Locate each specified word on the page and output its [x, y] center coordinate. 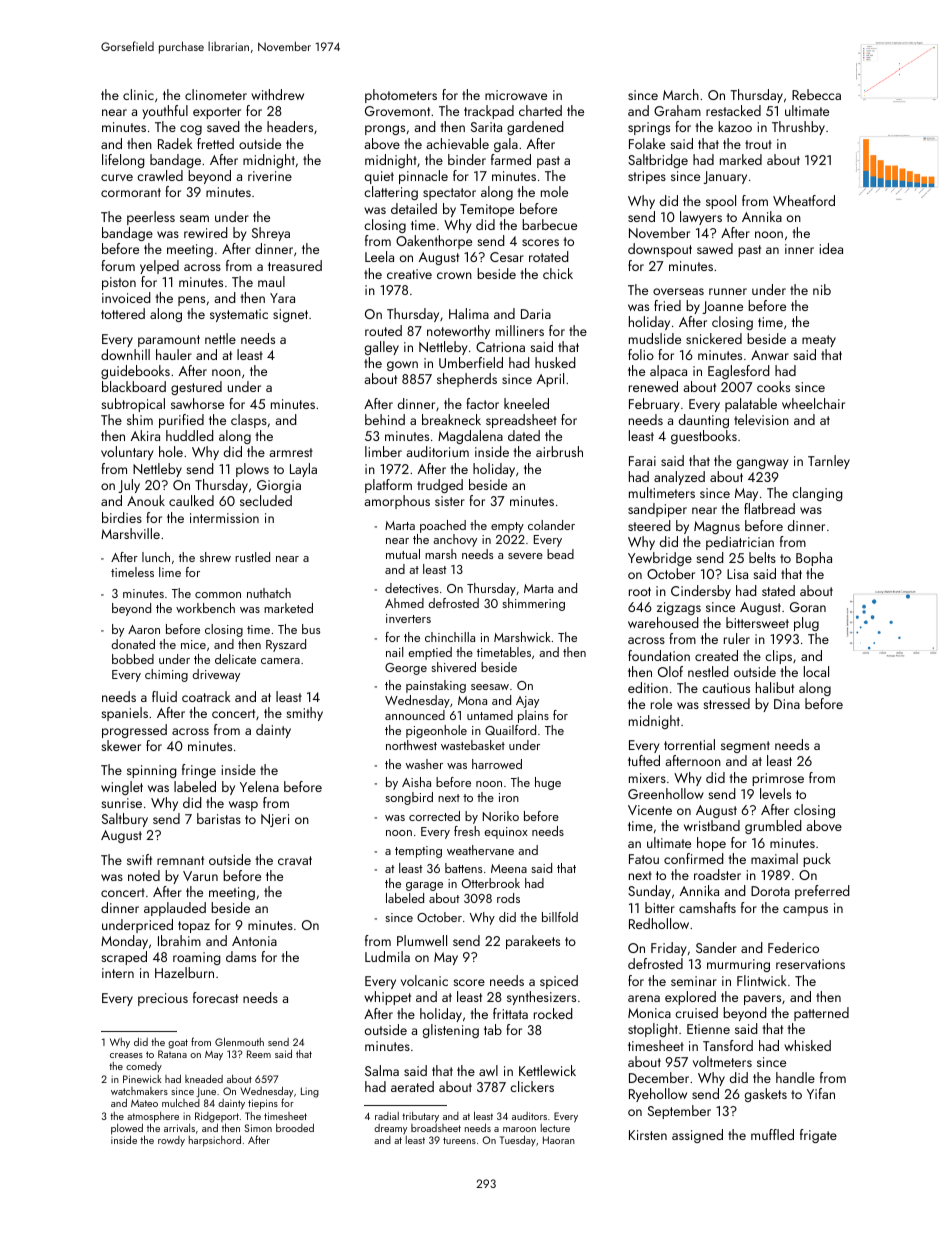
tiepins [263, 1104]
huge [548, 783]
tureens [459, 1140]
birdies [122, 517]
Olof [670, 671]
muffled [772, 1134]
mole [554, 191]
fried [667, 305]
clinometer [216, 94]
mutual [403, 554]
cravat [295, 860]
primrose [778, 779]
